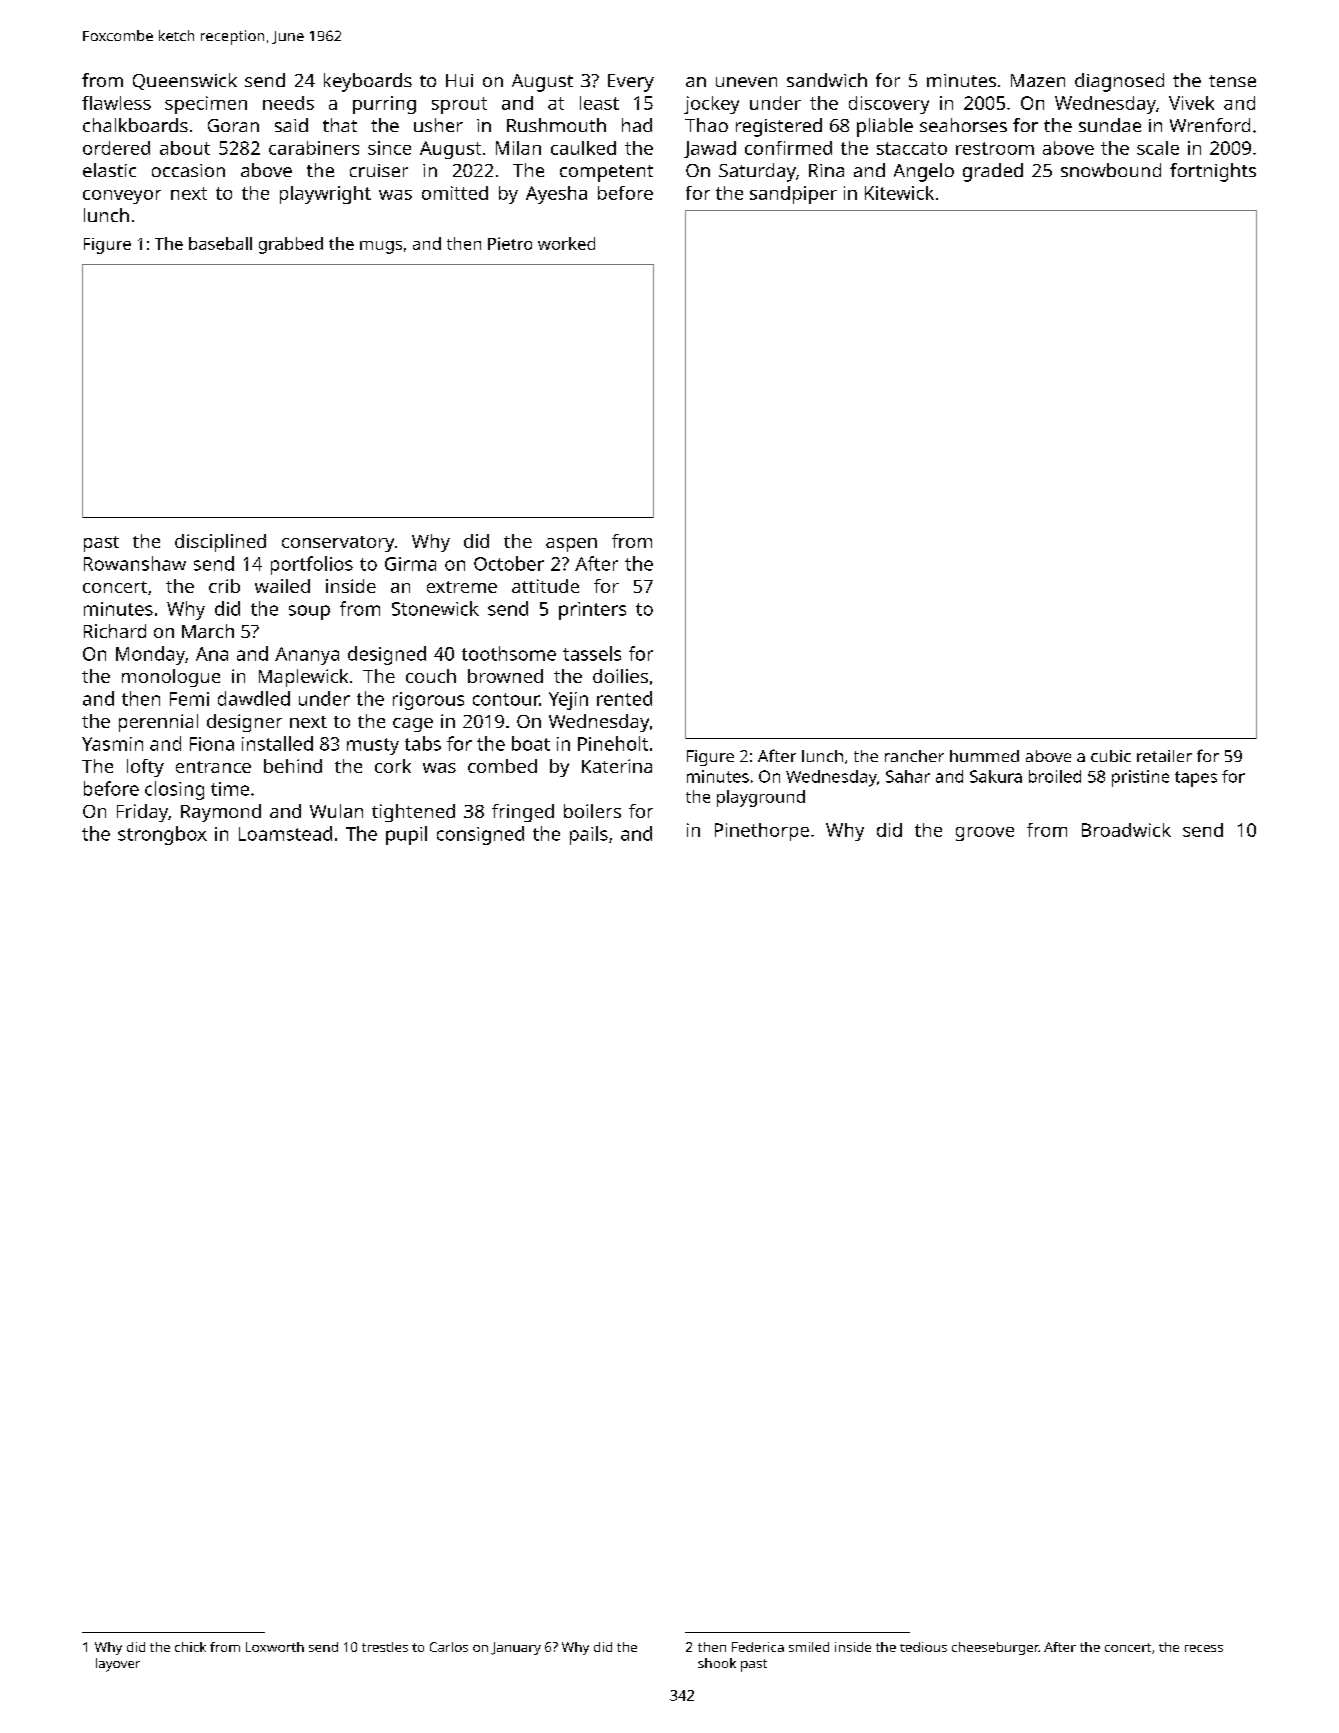  Describe the element at coordinates (613, 743) in the screenshot. I see `Pineholt` at that location.
